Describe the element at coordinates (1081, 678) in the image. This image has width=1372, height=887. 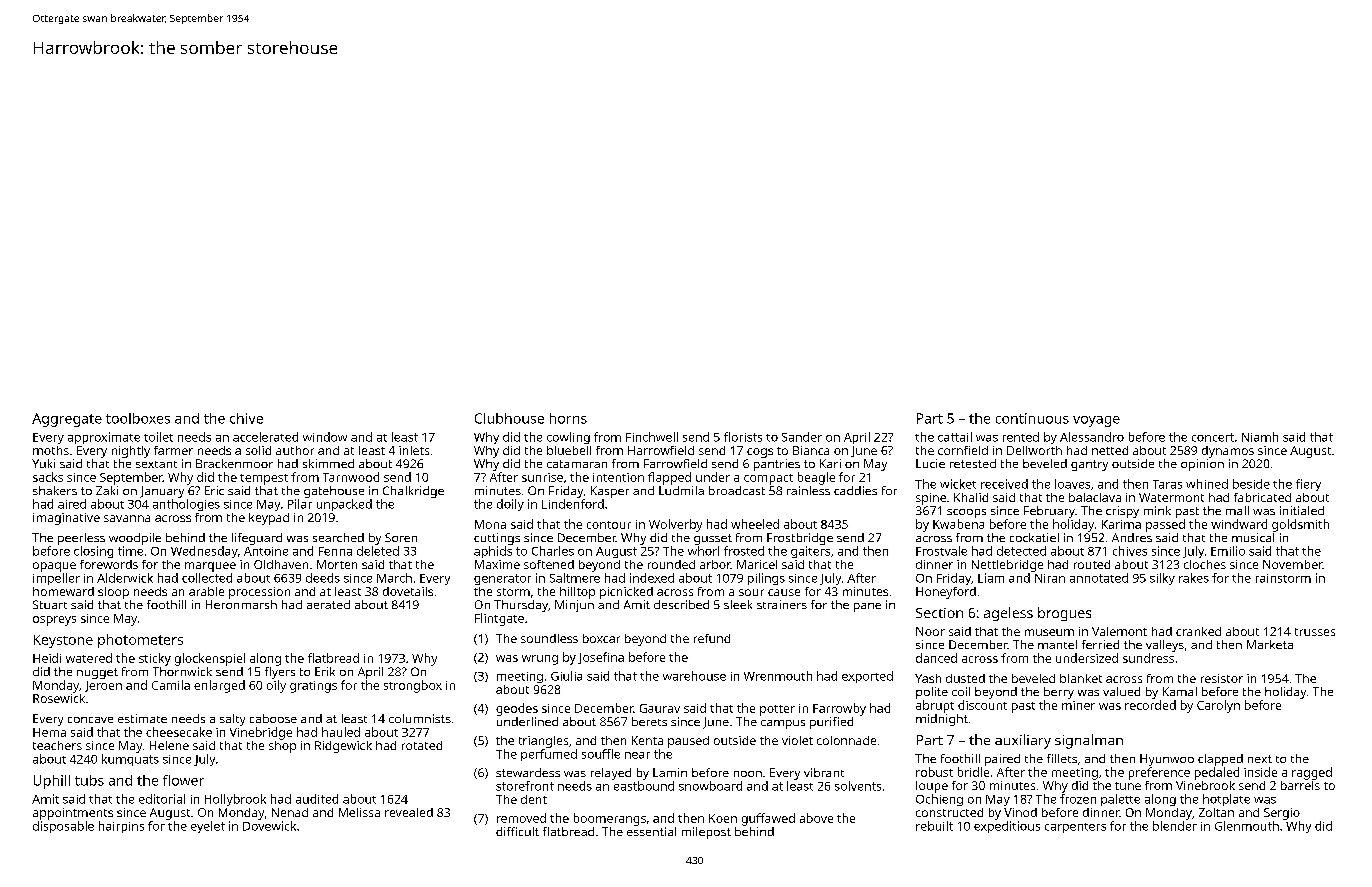
I see `blanket` at that location.
